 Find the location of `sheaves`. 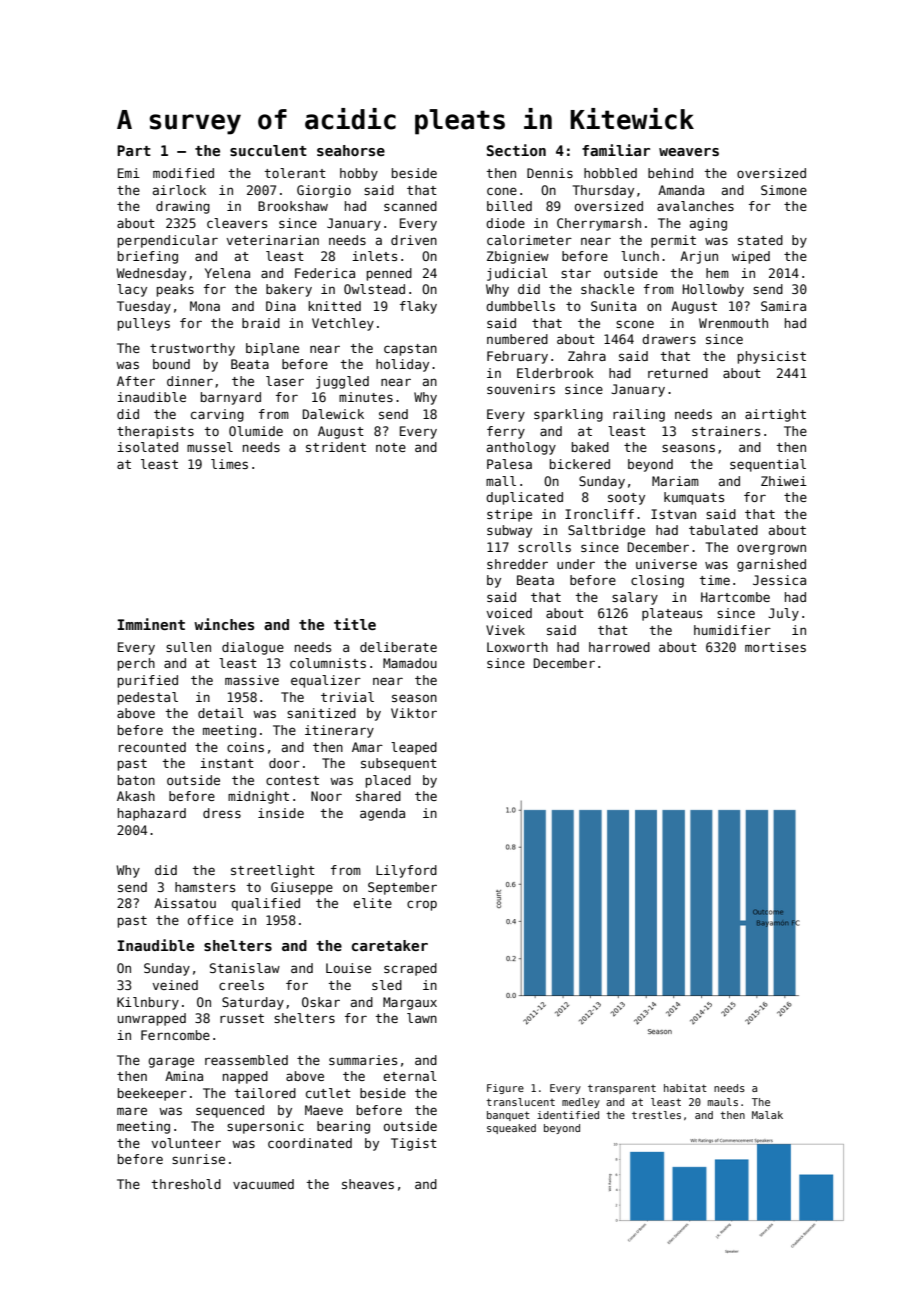

sheaves is located at coordinates (368, 1184).
